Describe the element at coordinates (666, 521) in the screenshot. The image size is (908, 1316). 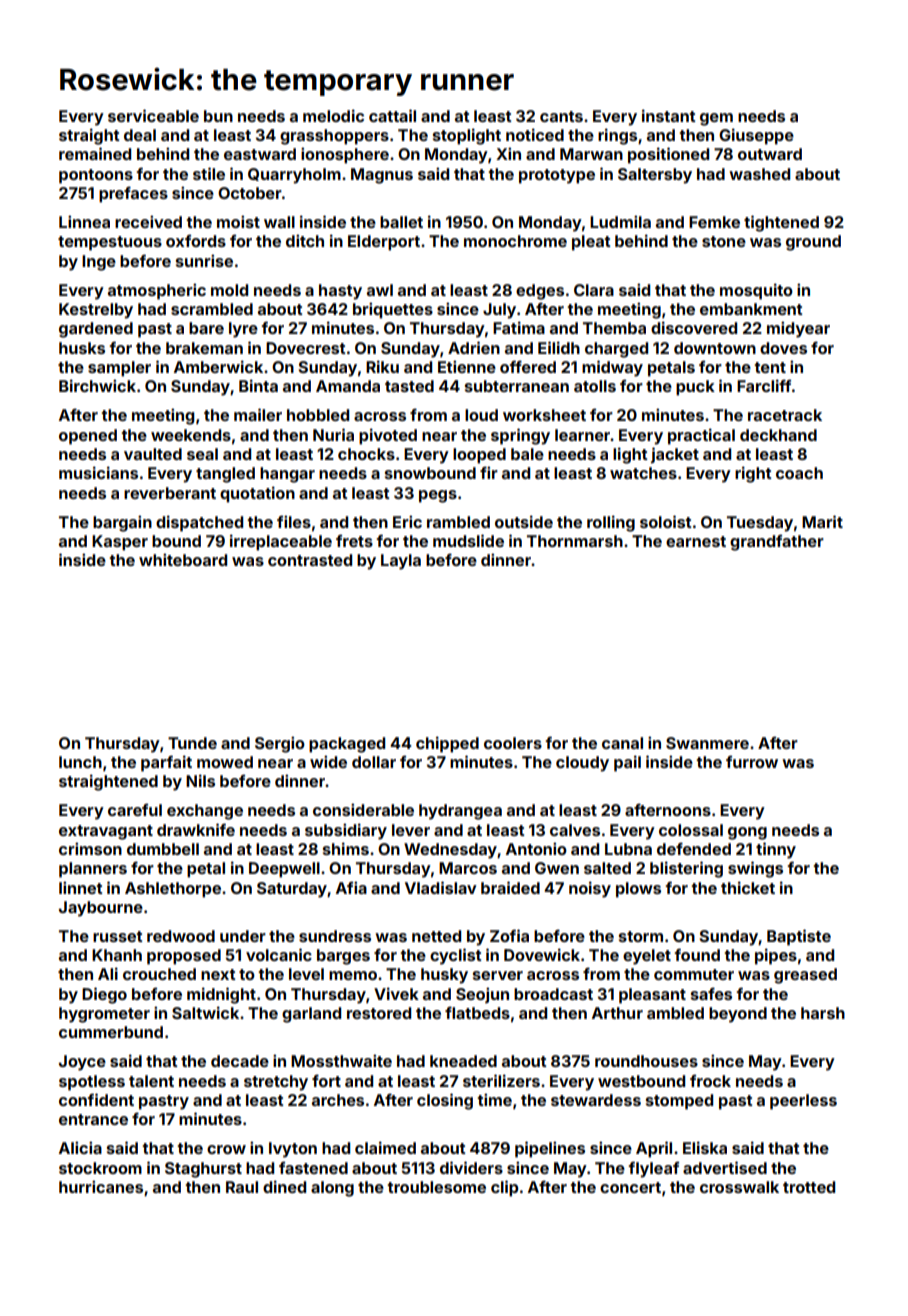
I see `soloist` at that location.
